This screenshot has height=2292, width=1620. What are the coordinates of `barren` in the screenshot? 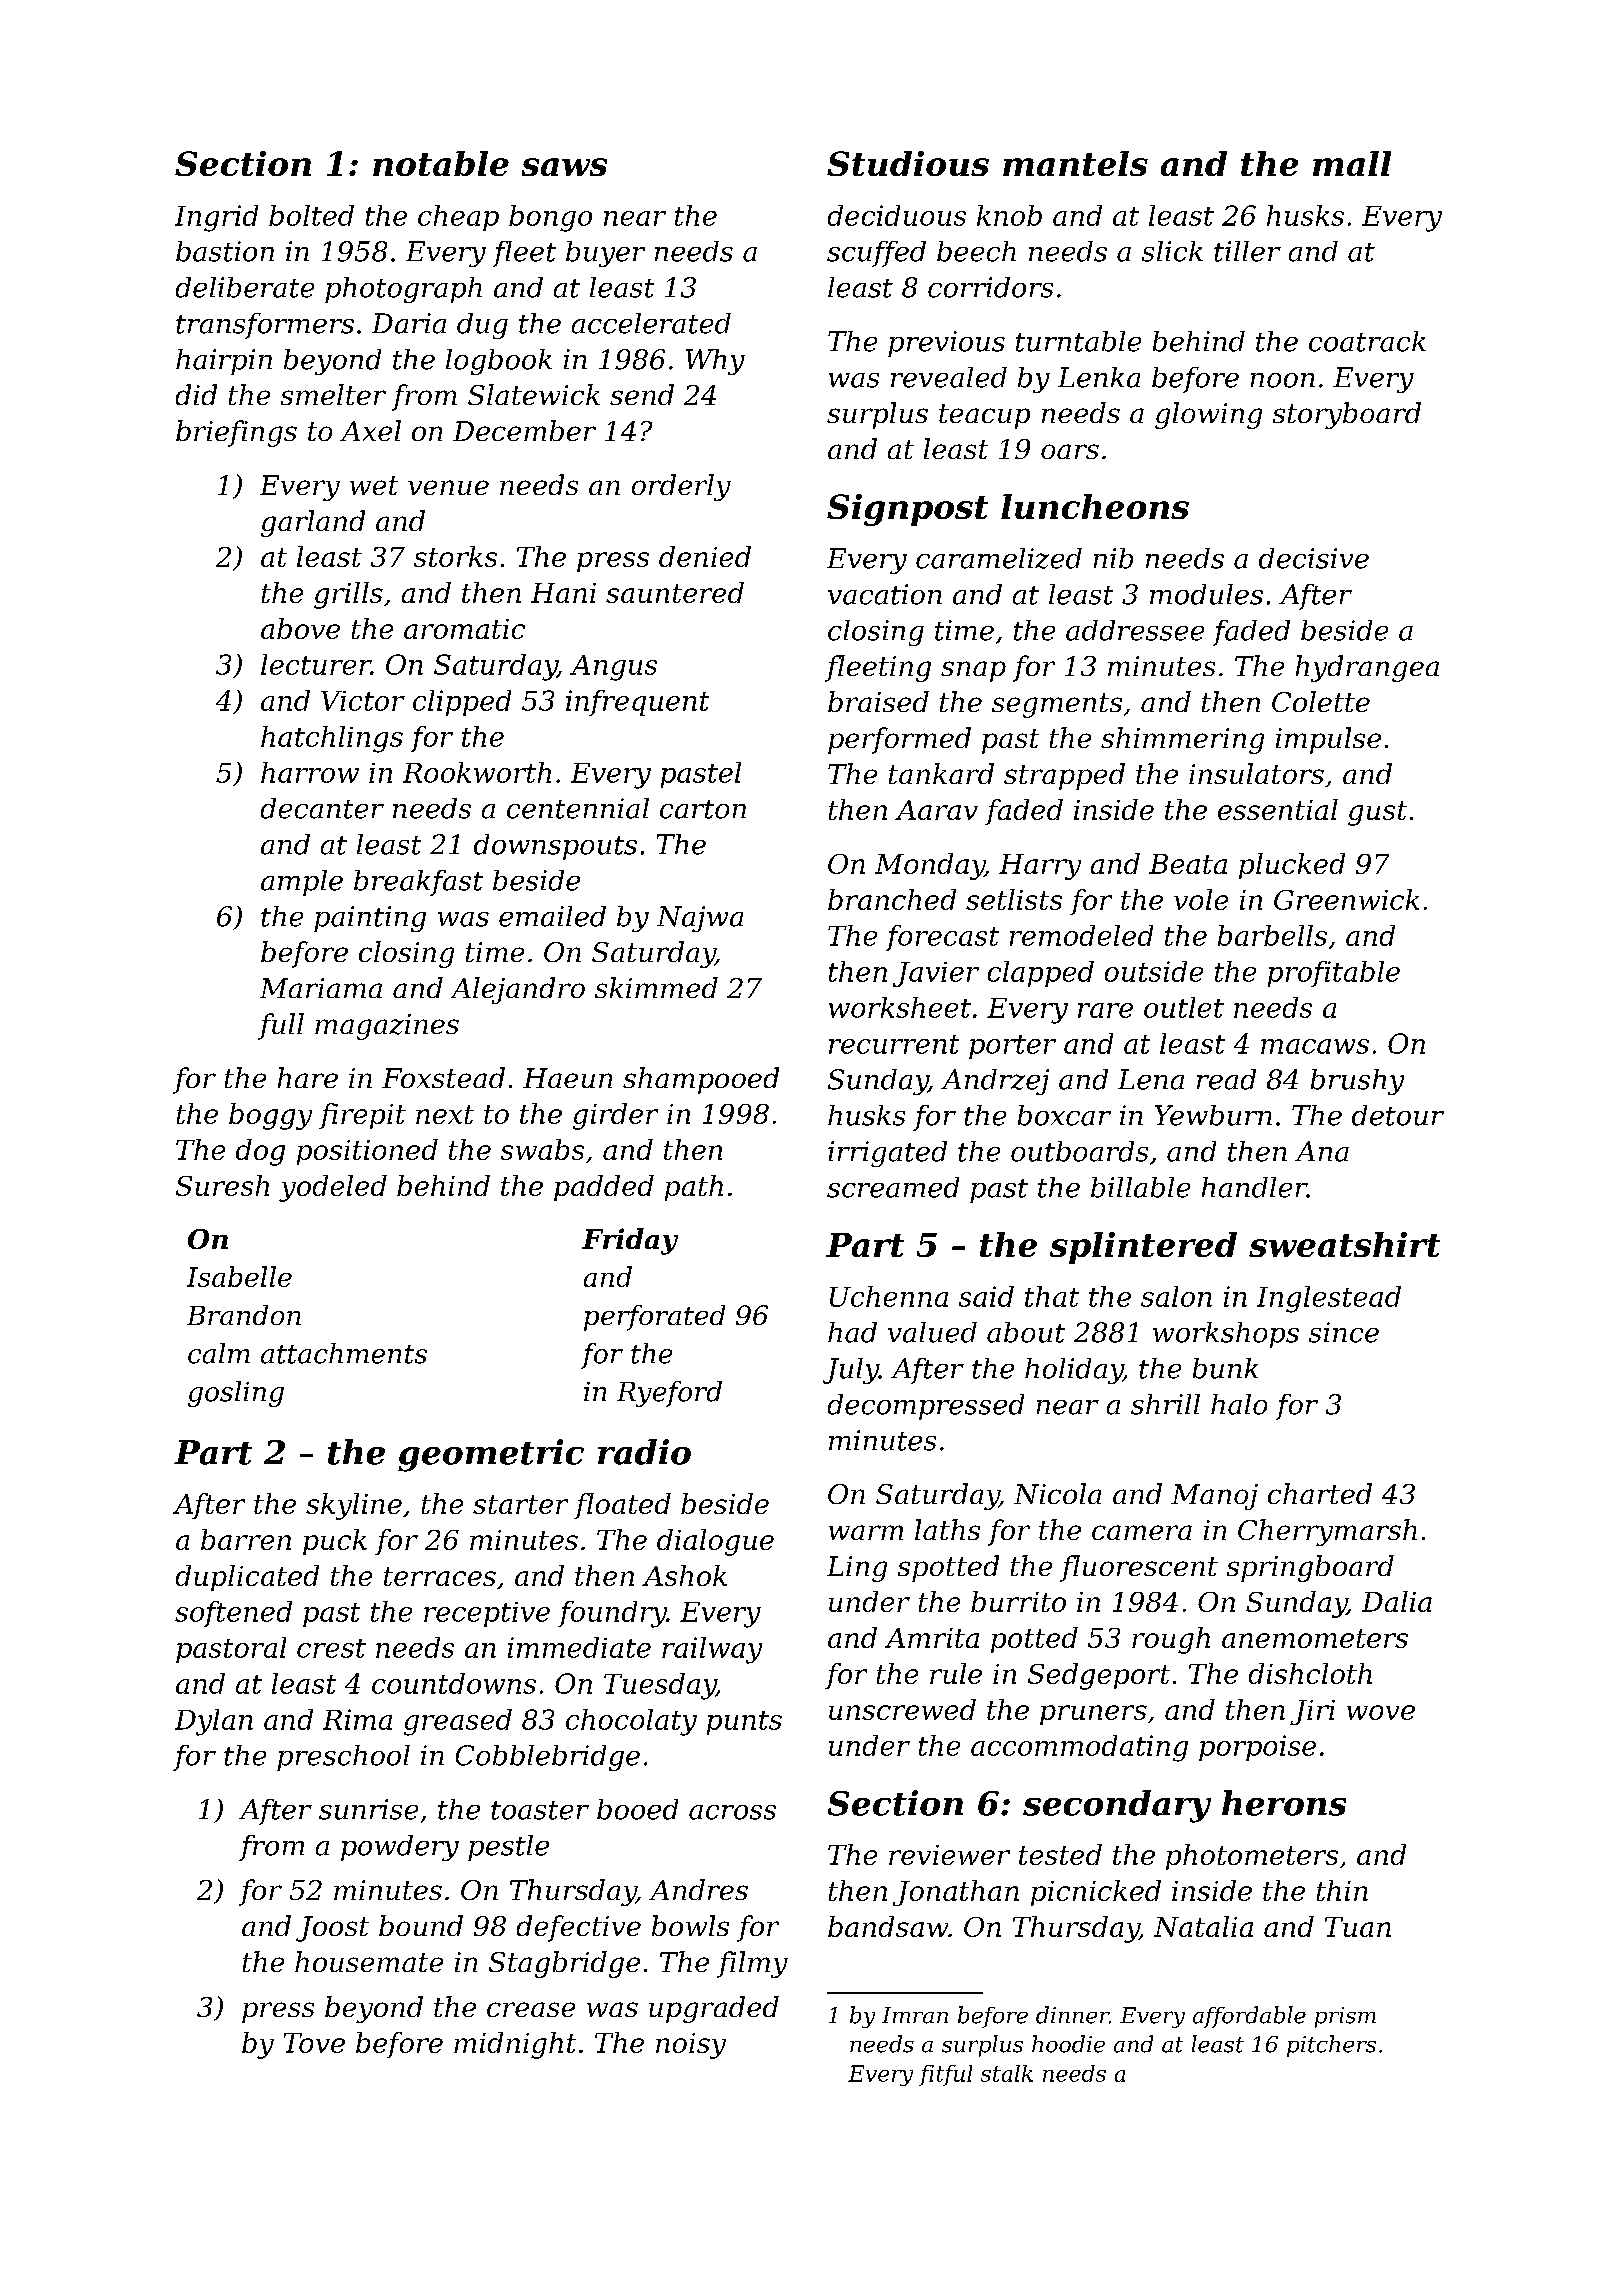 It's located at (246, 1539).
